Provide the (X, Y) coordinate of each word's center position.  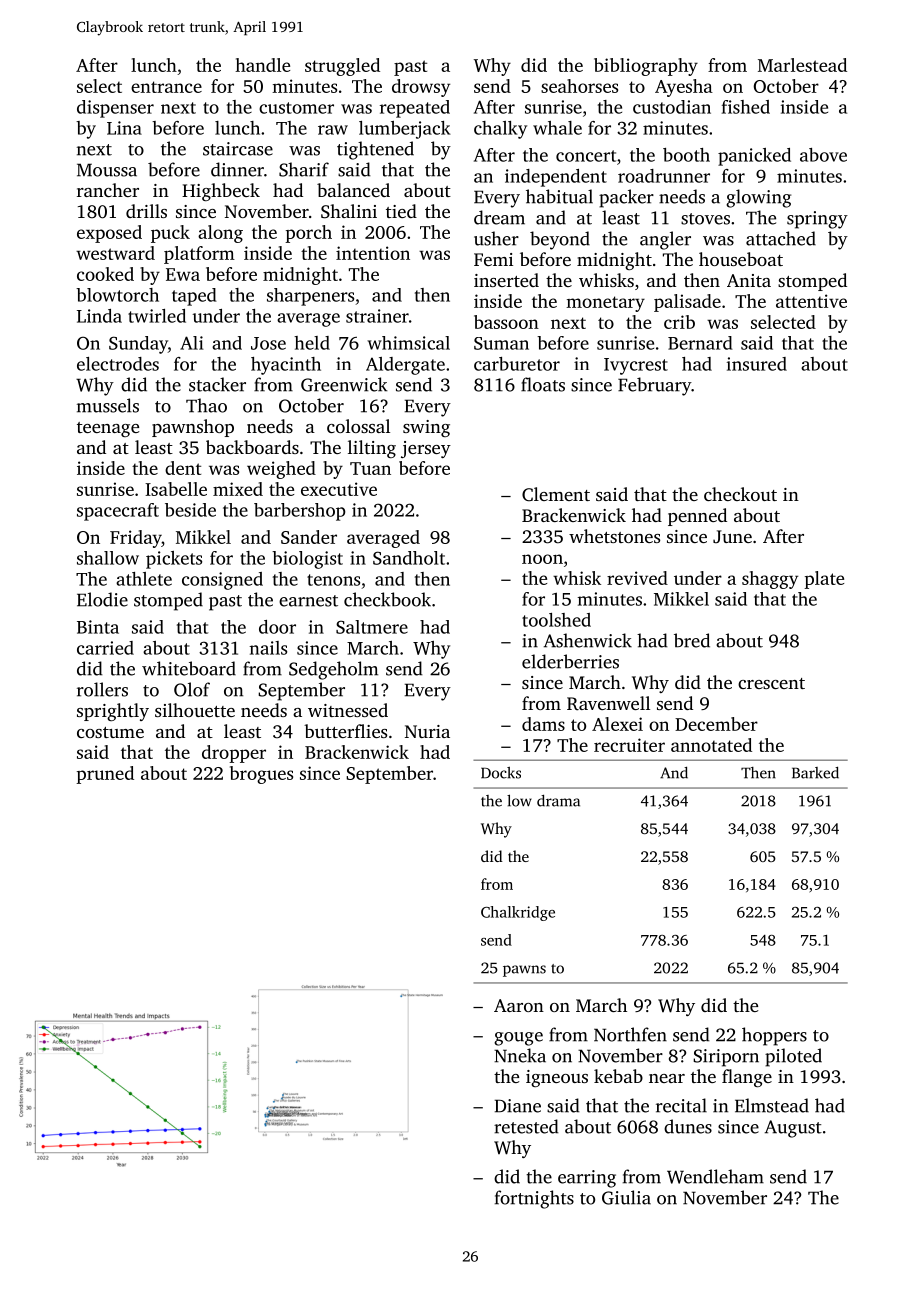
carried (105, 648)
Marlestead (802, 65)
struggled (342, 67)
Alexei (617, 724)
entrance (166, 87)
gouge (518, 1039)
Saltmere (372, 627)
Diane (518, 1106)
